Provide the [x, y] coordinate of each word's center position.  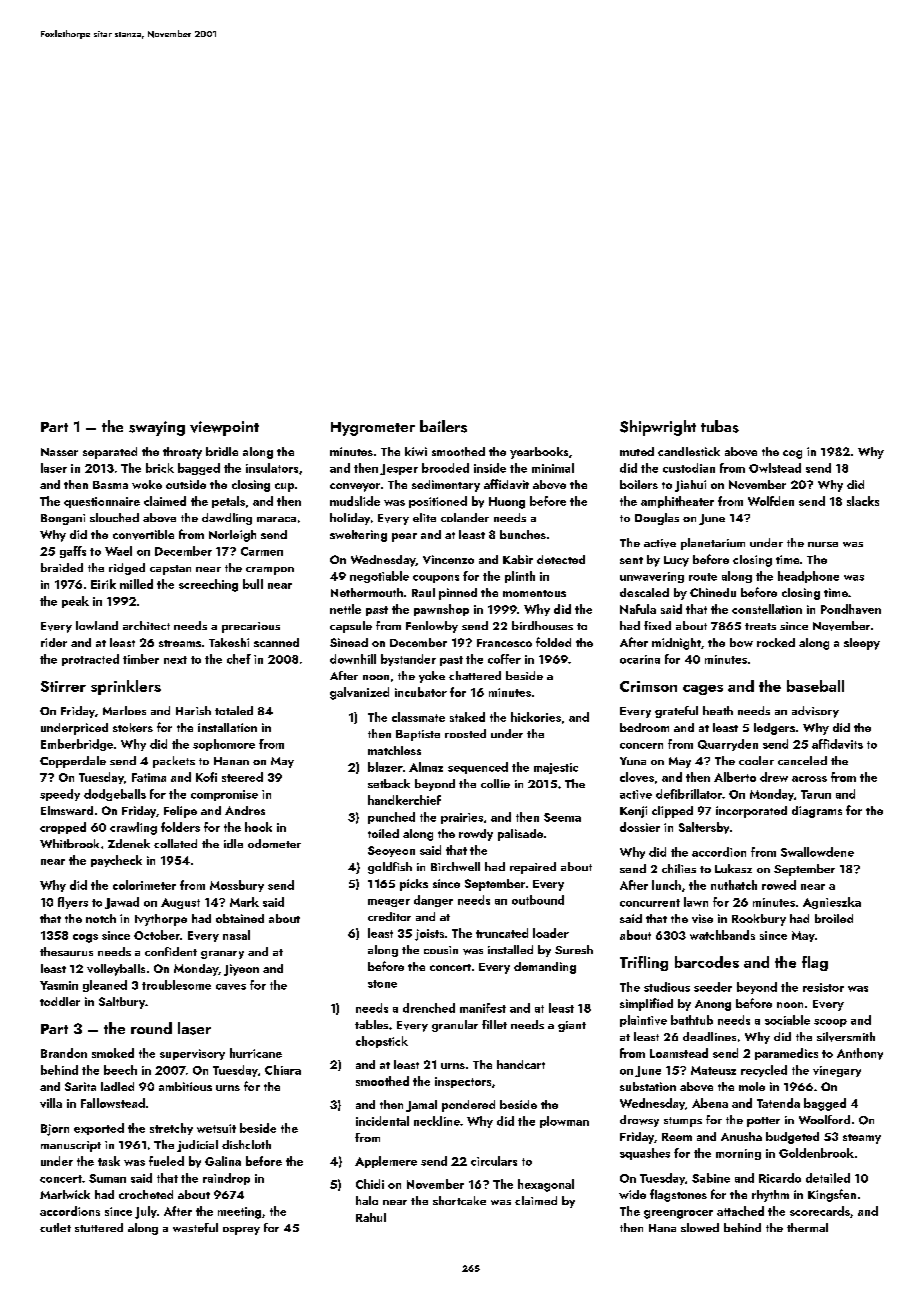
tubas [720, 426]
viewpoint [224, 428]
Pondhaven [851, 609]
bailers [443, 426]
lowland [97, 625]
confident [171, 951]
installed [510, 949]
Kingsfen [832, 1195]
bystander [408, 660]
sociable [787, 1020]
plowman [564, 1122]
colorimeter [144, 885]
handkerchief [404, 800]
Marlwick [65, 1194]
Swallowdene [817, 852]
